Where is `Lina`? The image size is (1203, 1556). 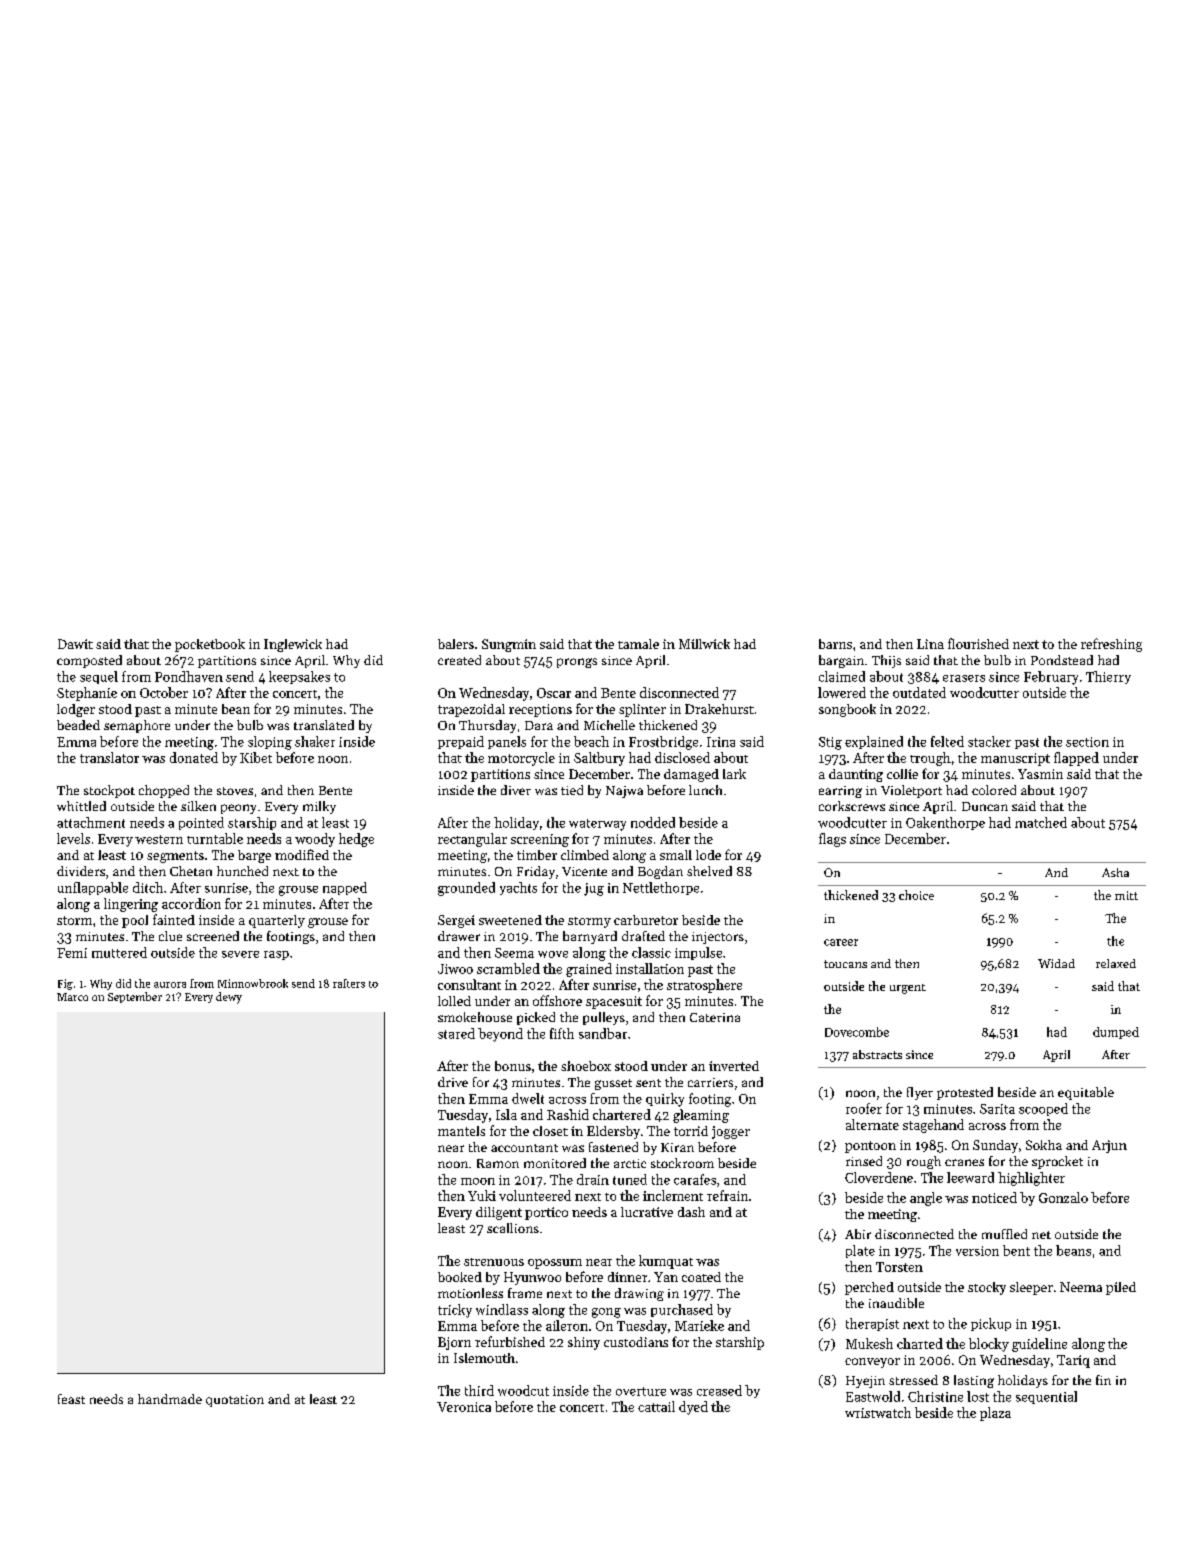
Lina is located at coordinates (930, 644).
